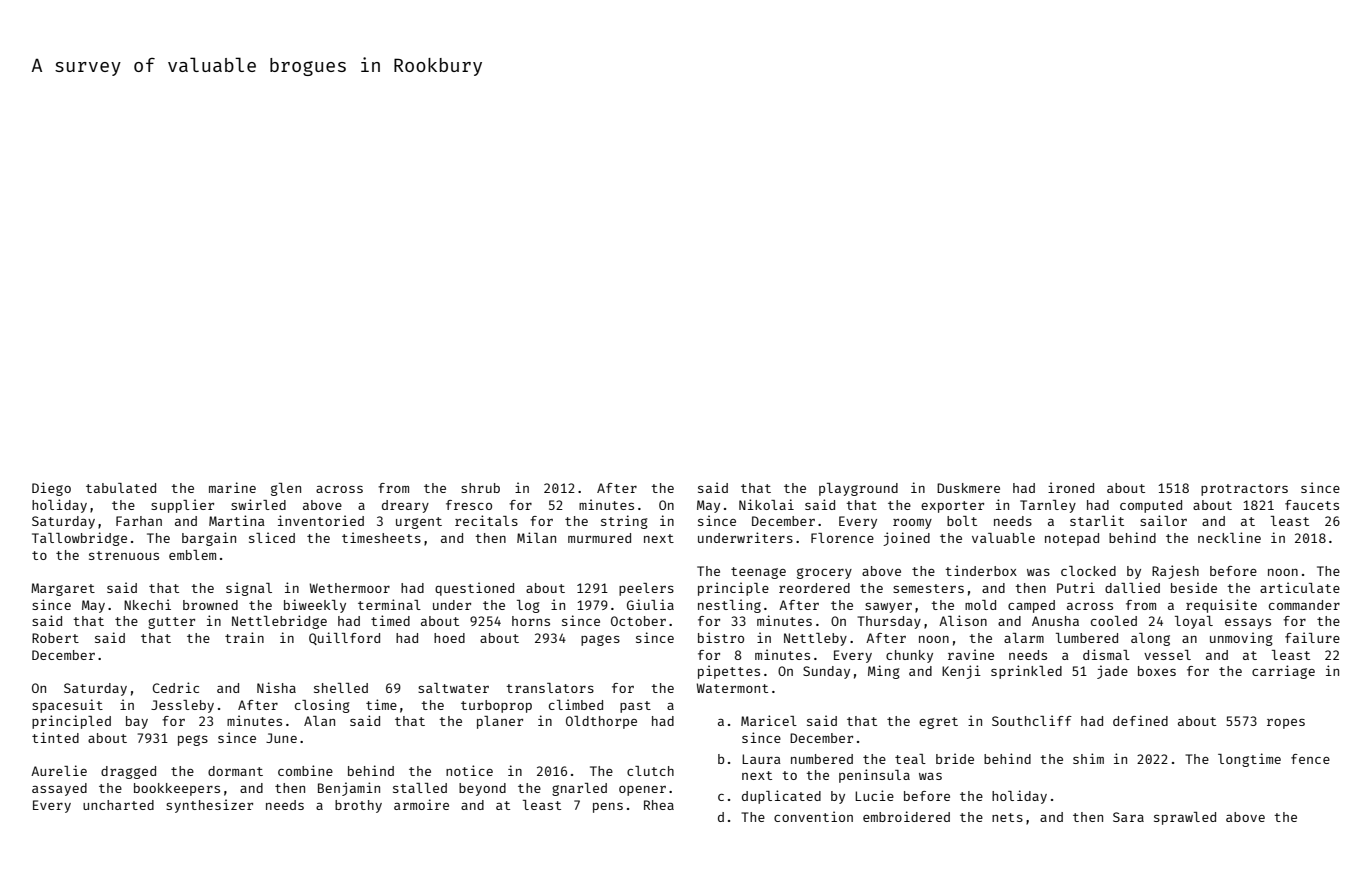 The width and height of the page is (1372, 887). Describe the element at coordinates (480, 488) in the page. I see `shrub` at that location.
